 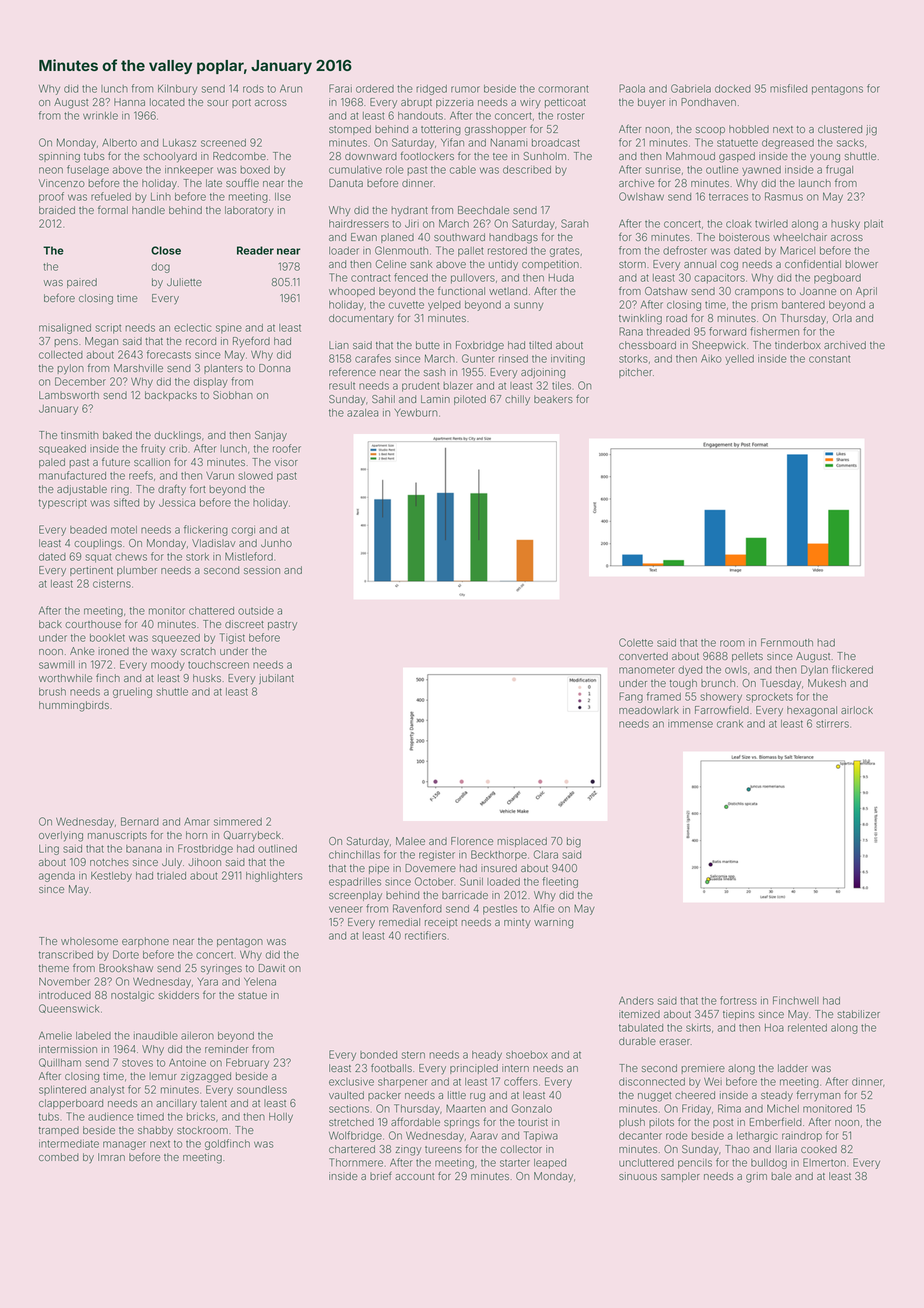 I want to click on Alfie, so click(x=543, y=908).
